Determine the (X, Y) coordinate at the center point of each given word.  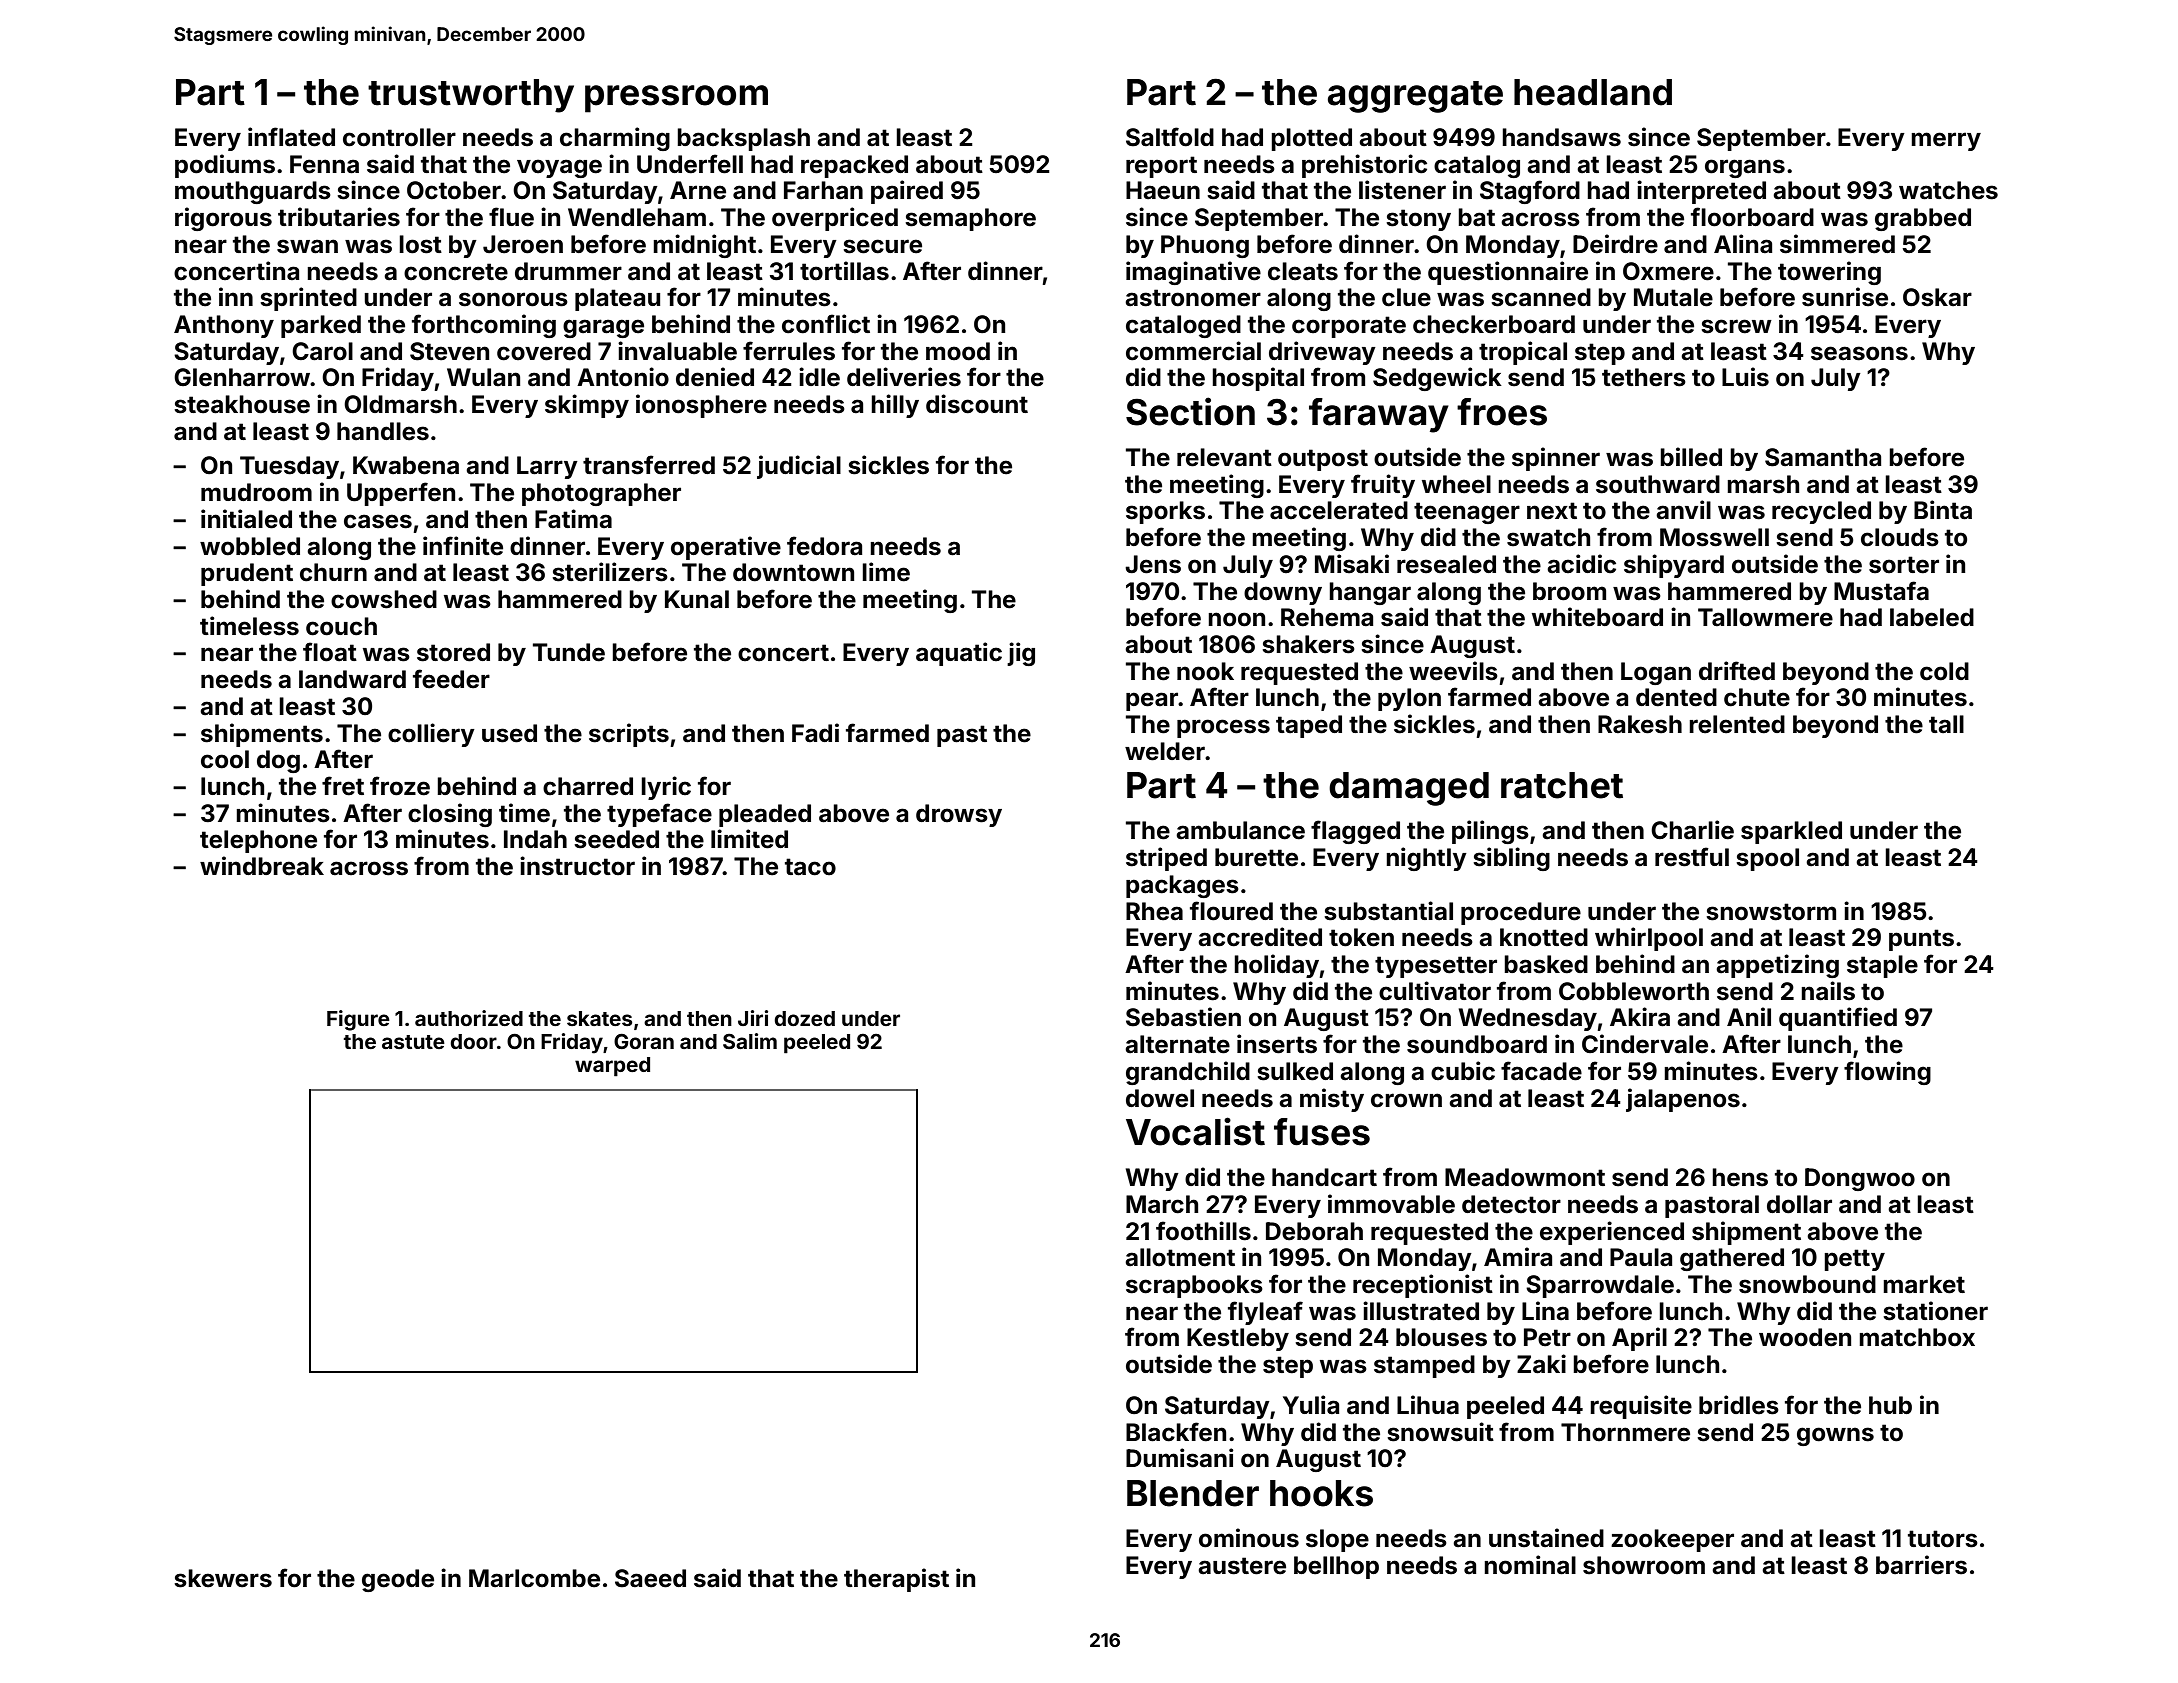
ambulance (1240, 830)
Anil (1749, 1016)
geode (398, 1580)
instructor (577, 866)
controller (399, 137)
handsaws (1561, 137)
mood (958, 351)
